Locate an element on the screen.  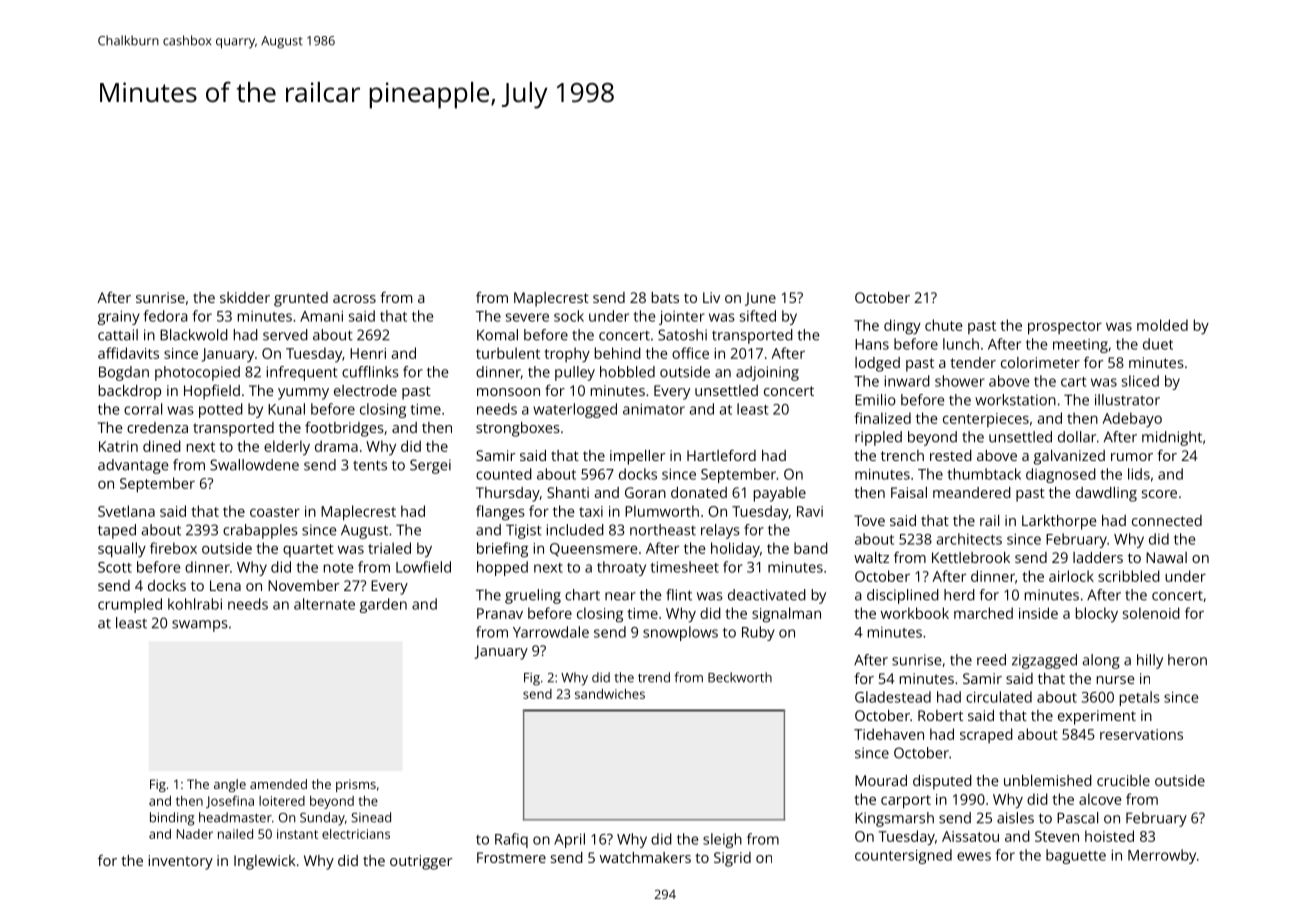
Thursday is located at coordinates (508, 494).
